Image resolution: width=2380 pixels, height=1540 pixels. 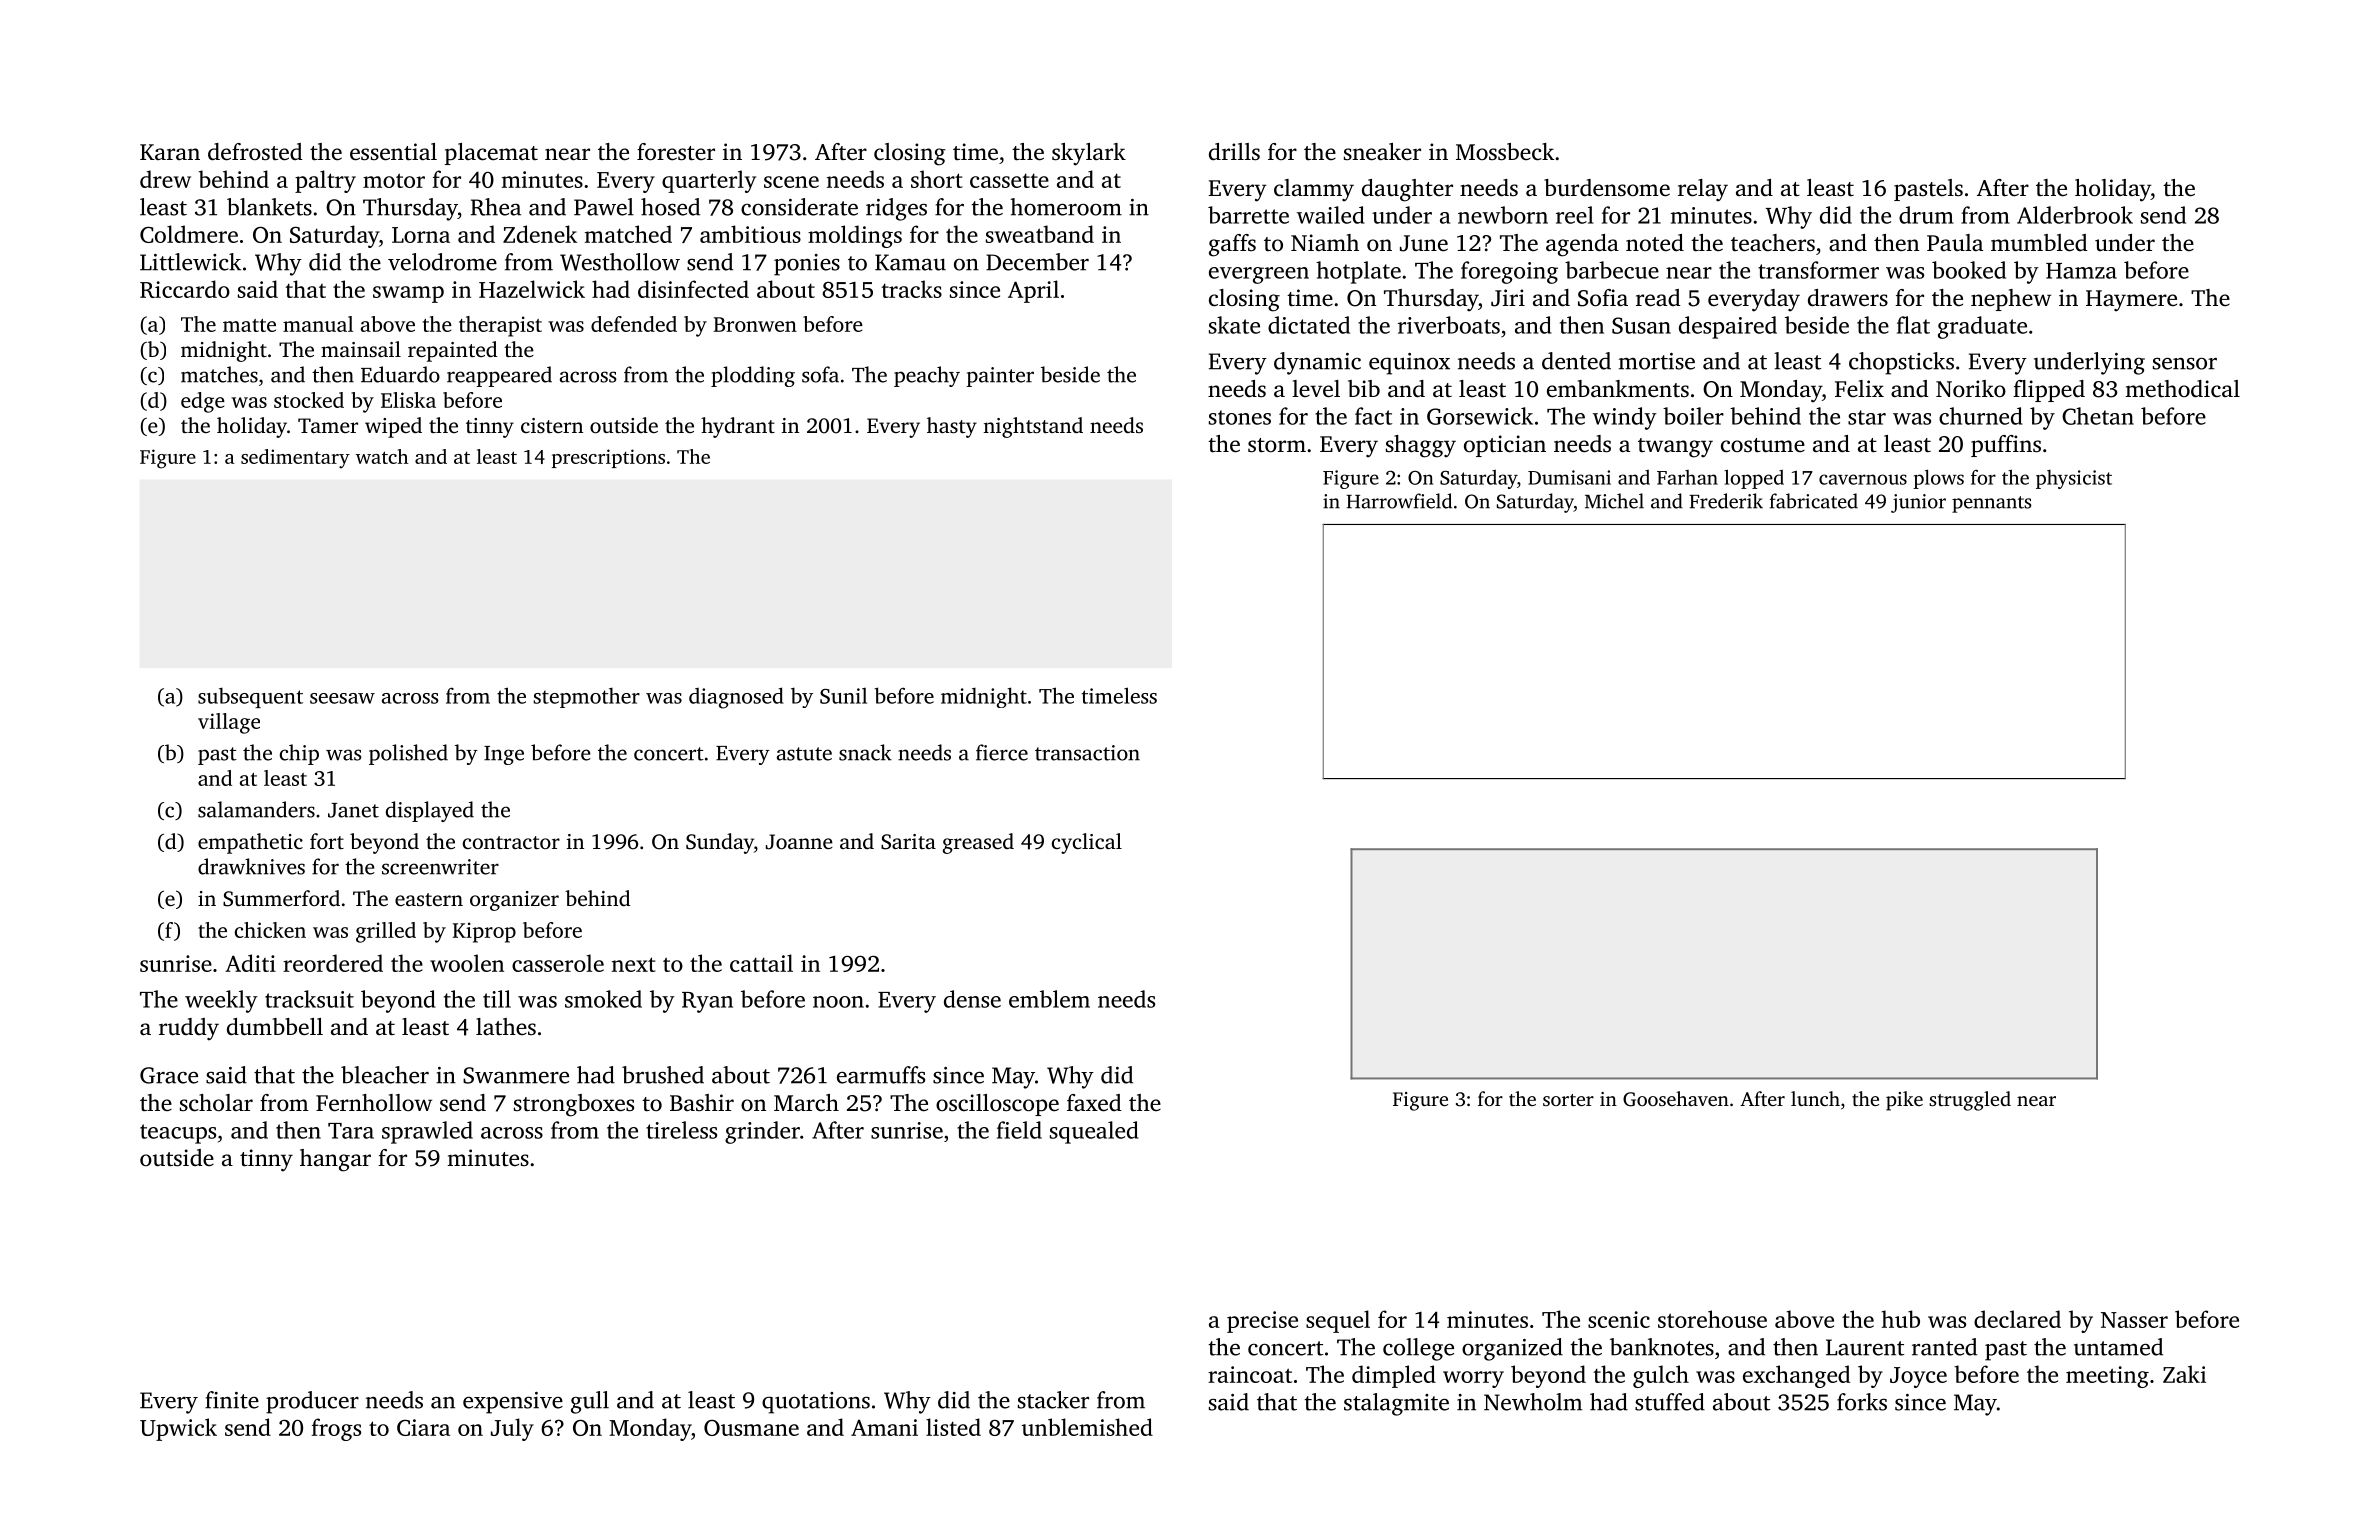 What do you see at coordinates (1089, 154) in the screenshot?
I see `skylark` at bounding box center [1089, 154].
